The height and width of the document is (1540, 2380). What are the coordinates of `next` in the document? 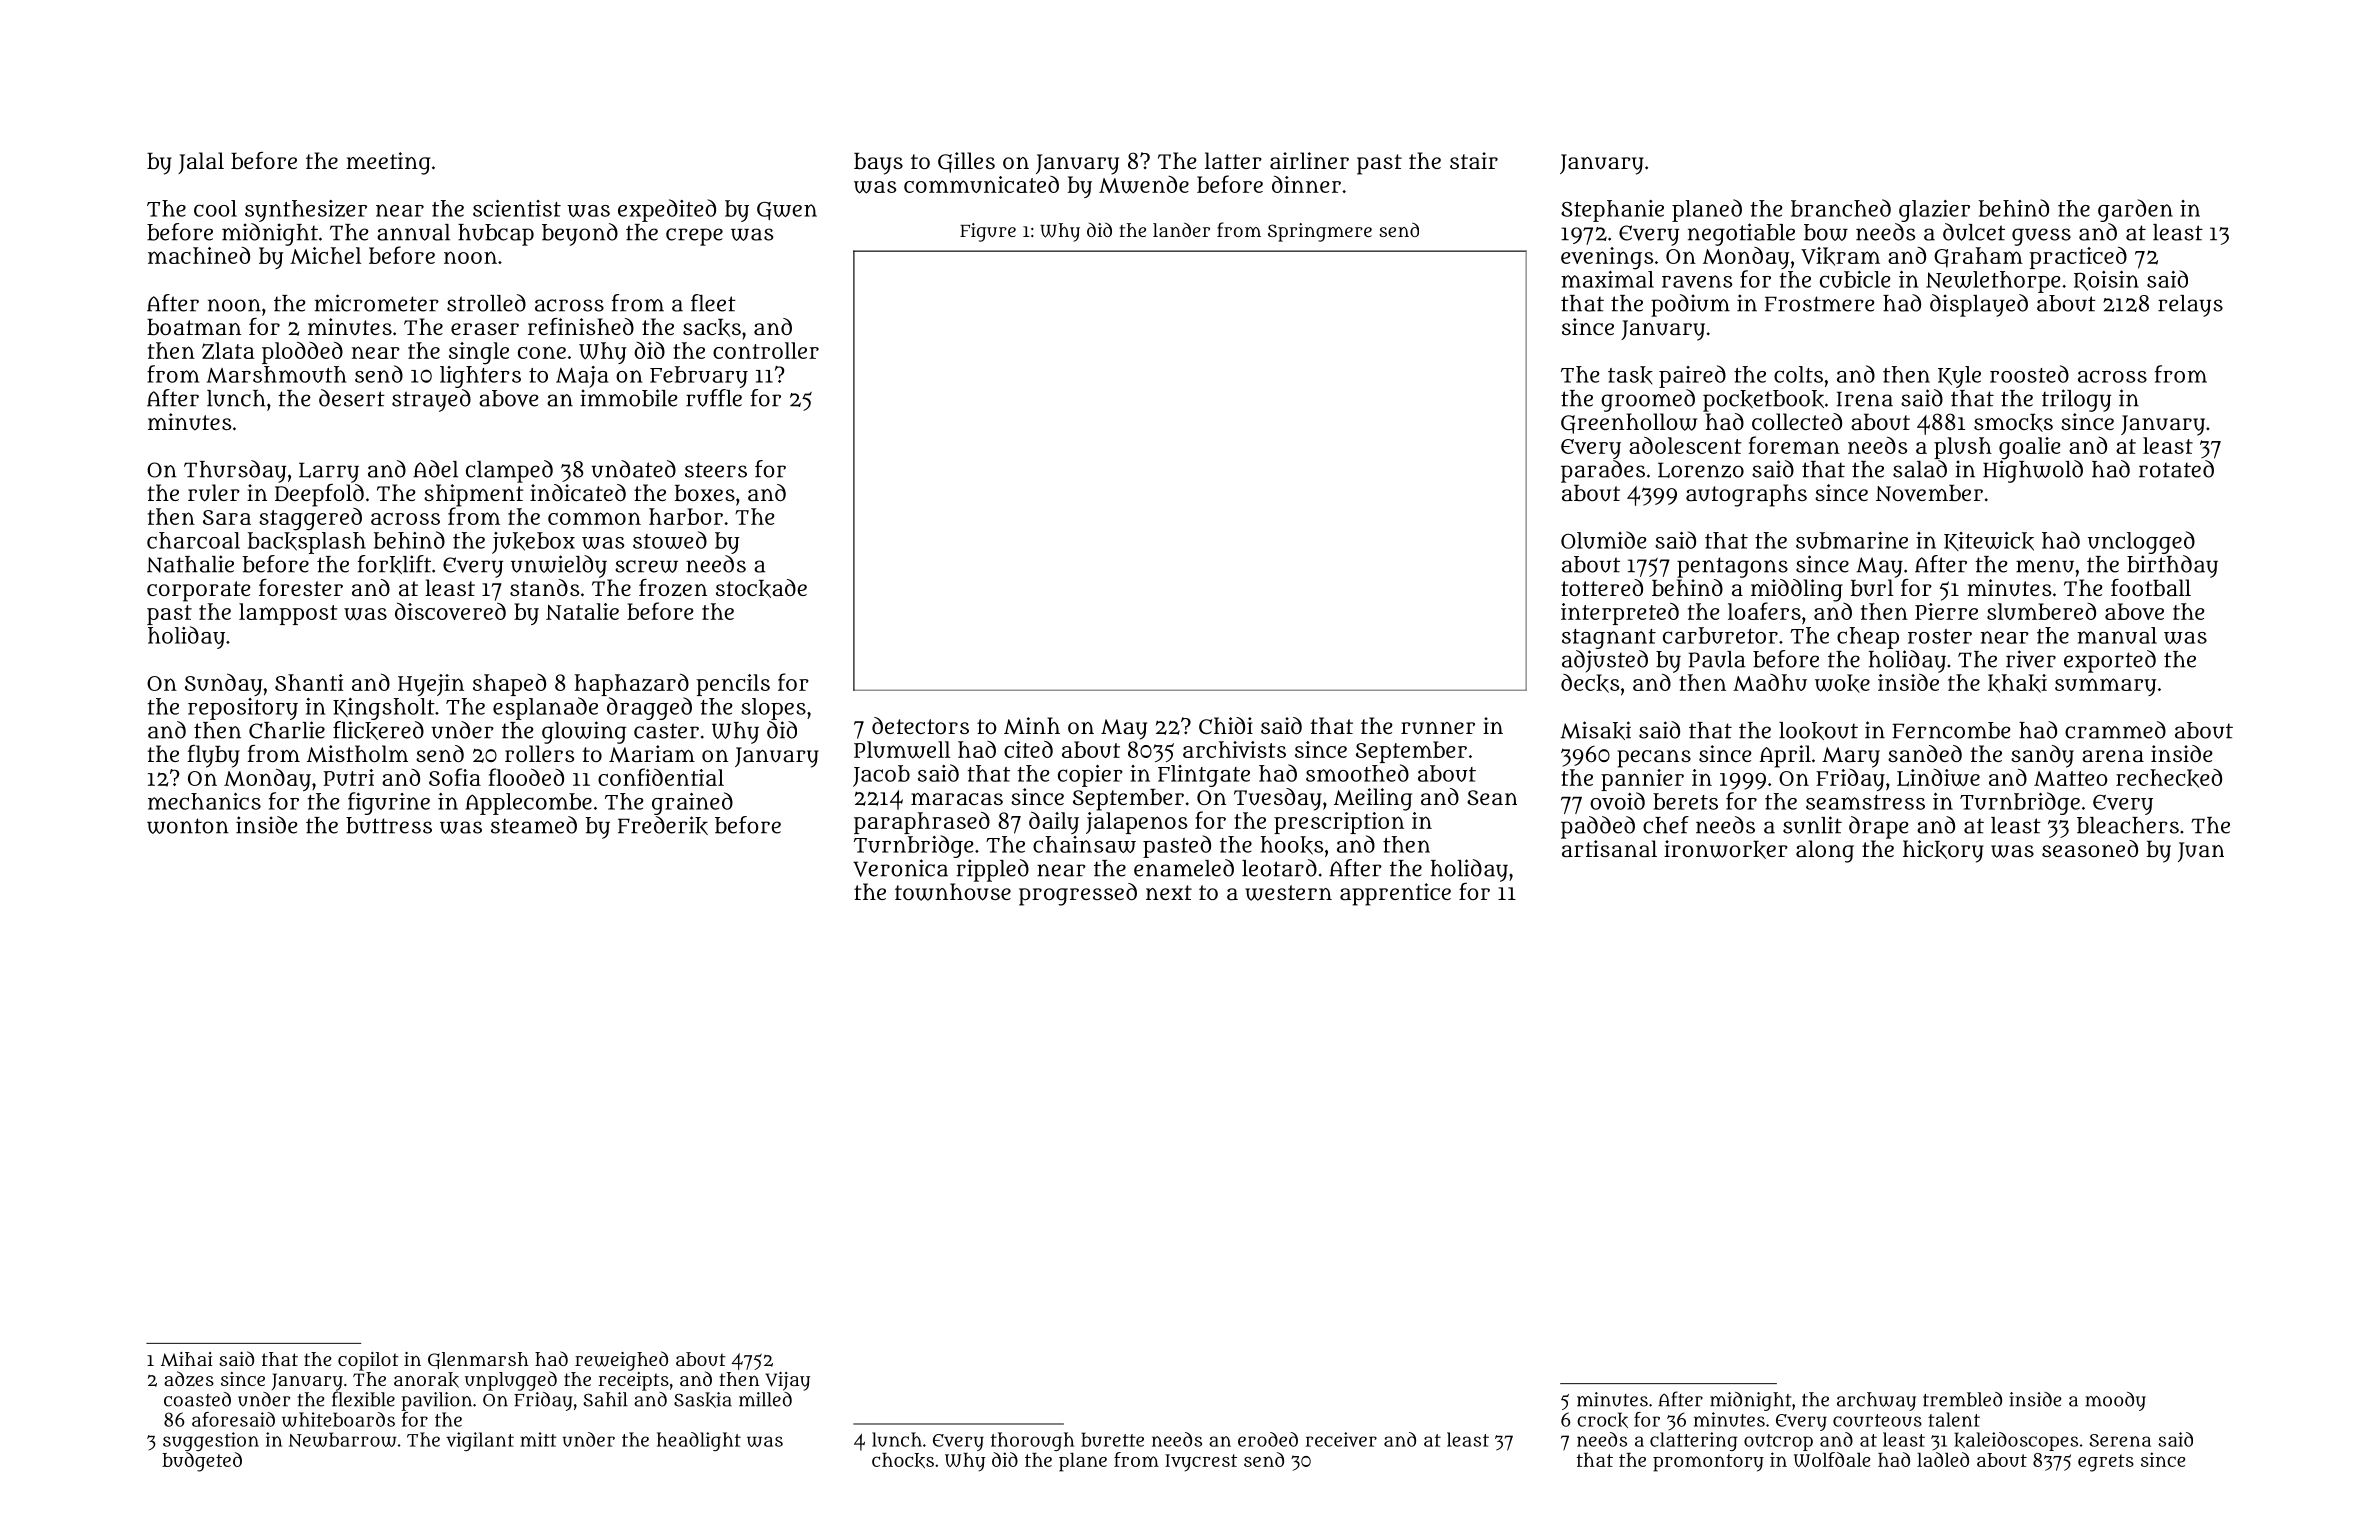 It's located at (1169, 892).
